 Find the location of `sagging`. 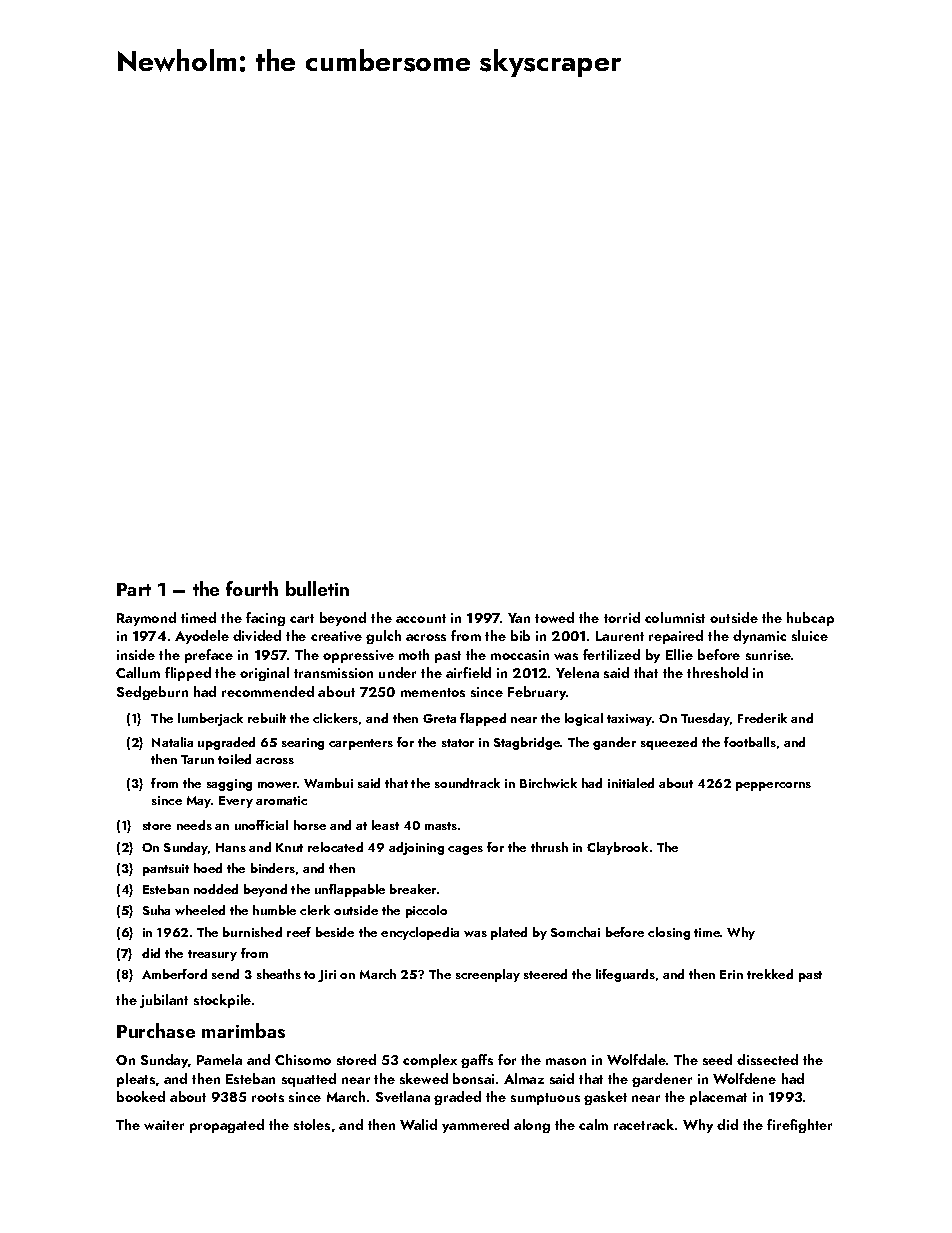

sagging is located at coordinates (229, 785).
